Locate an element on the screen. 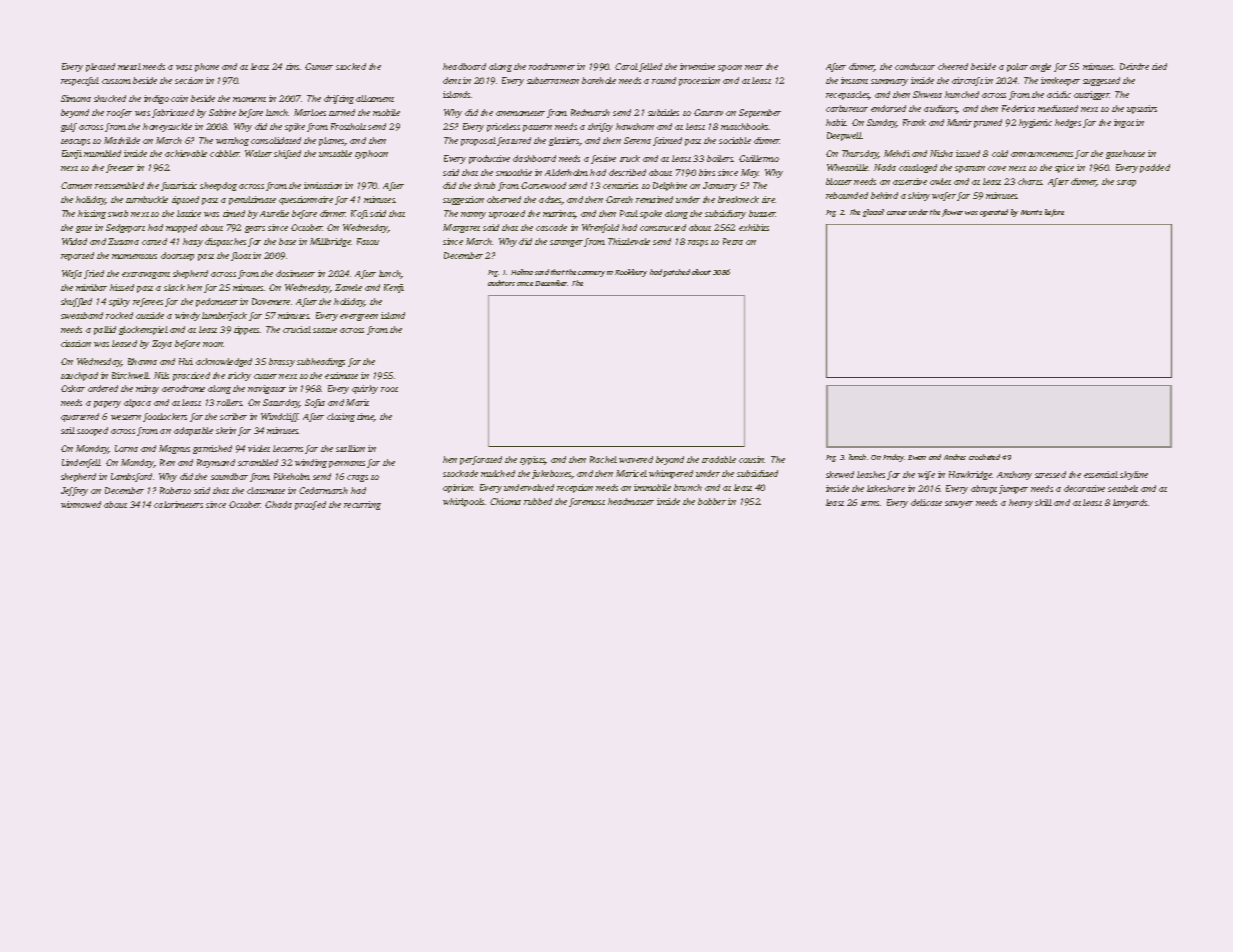  January is located at coordinates (720, 186).
